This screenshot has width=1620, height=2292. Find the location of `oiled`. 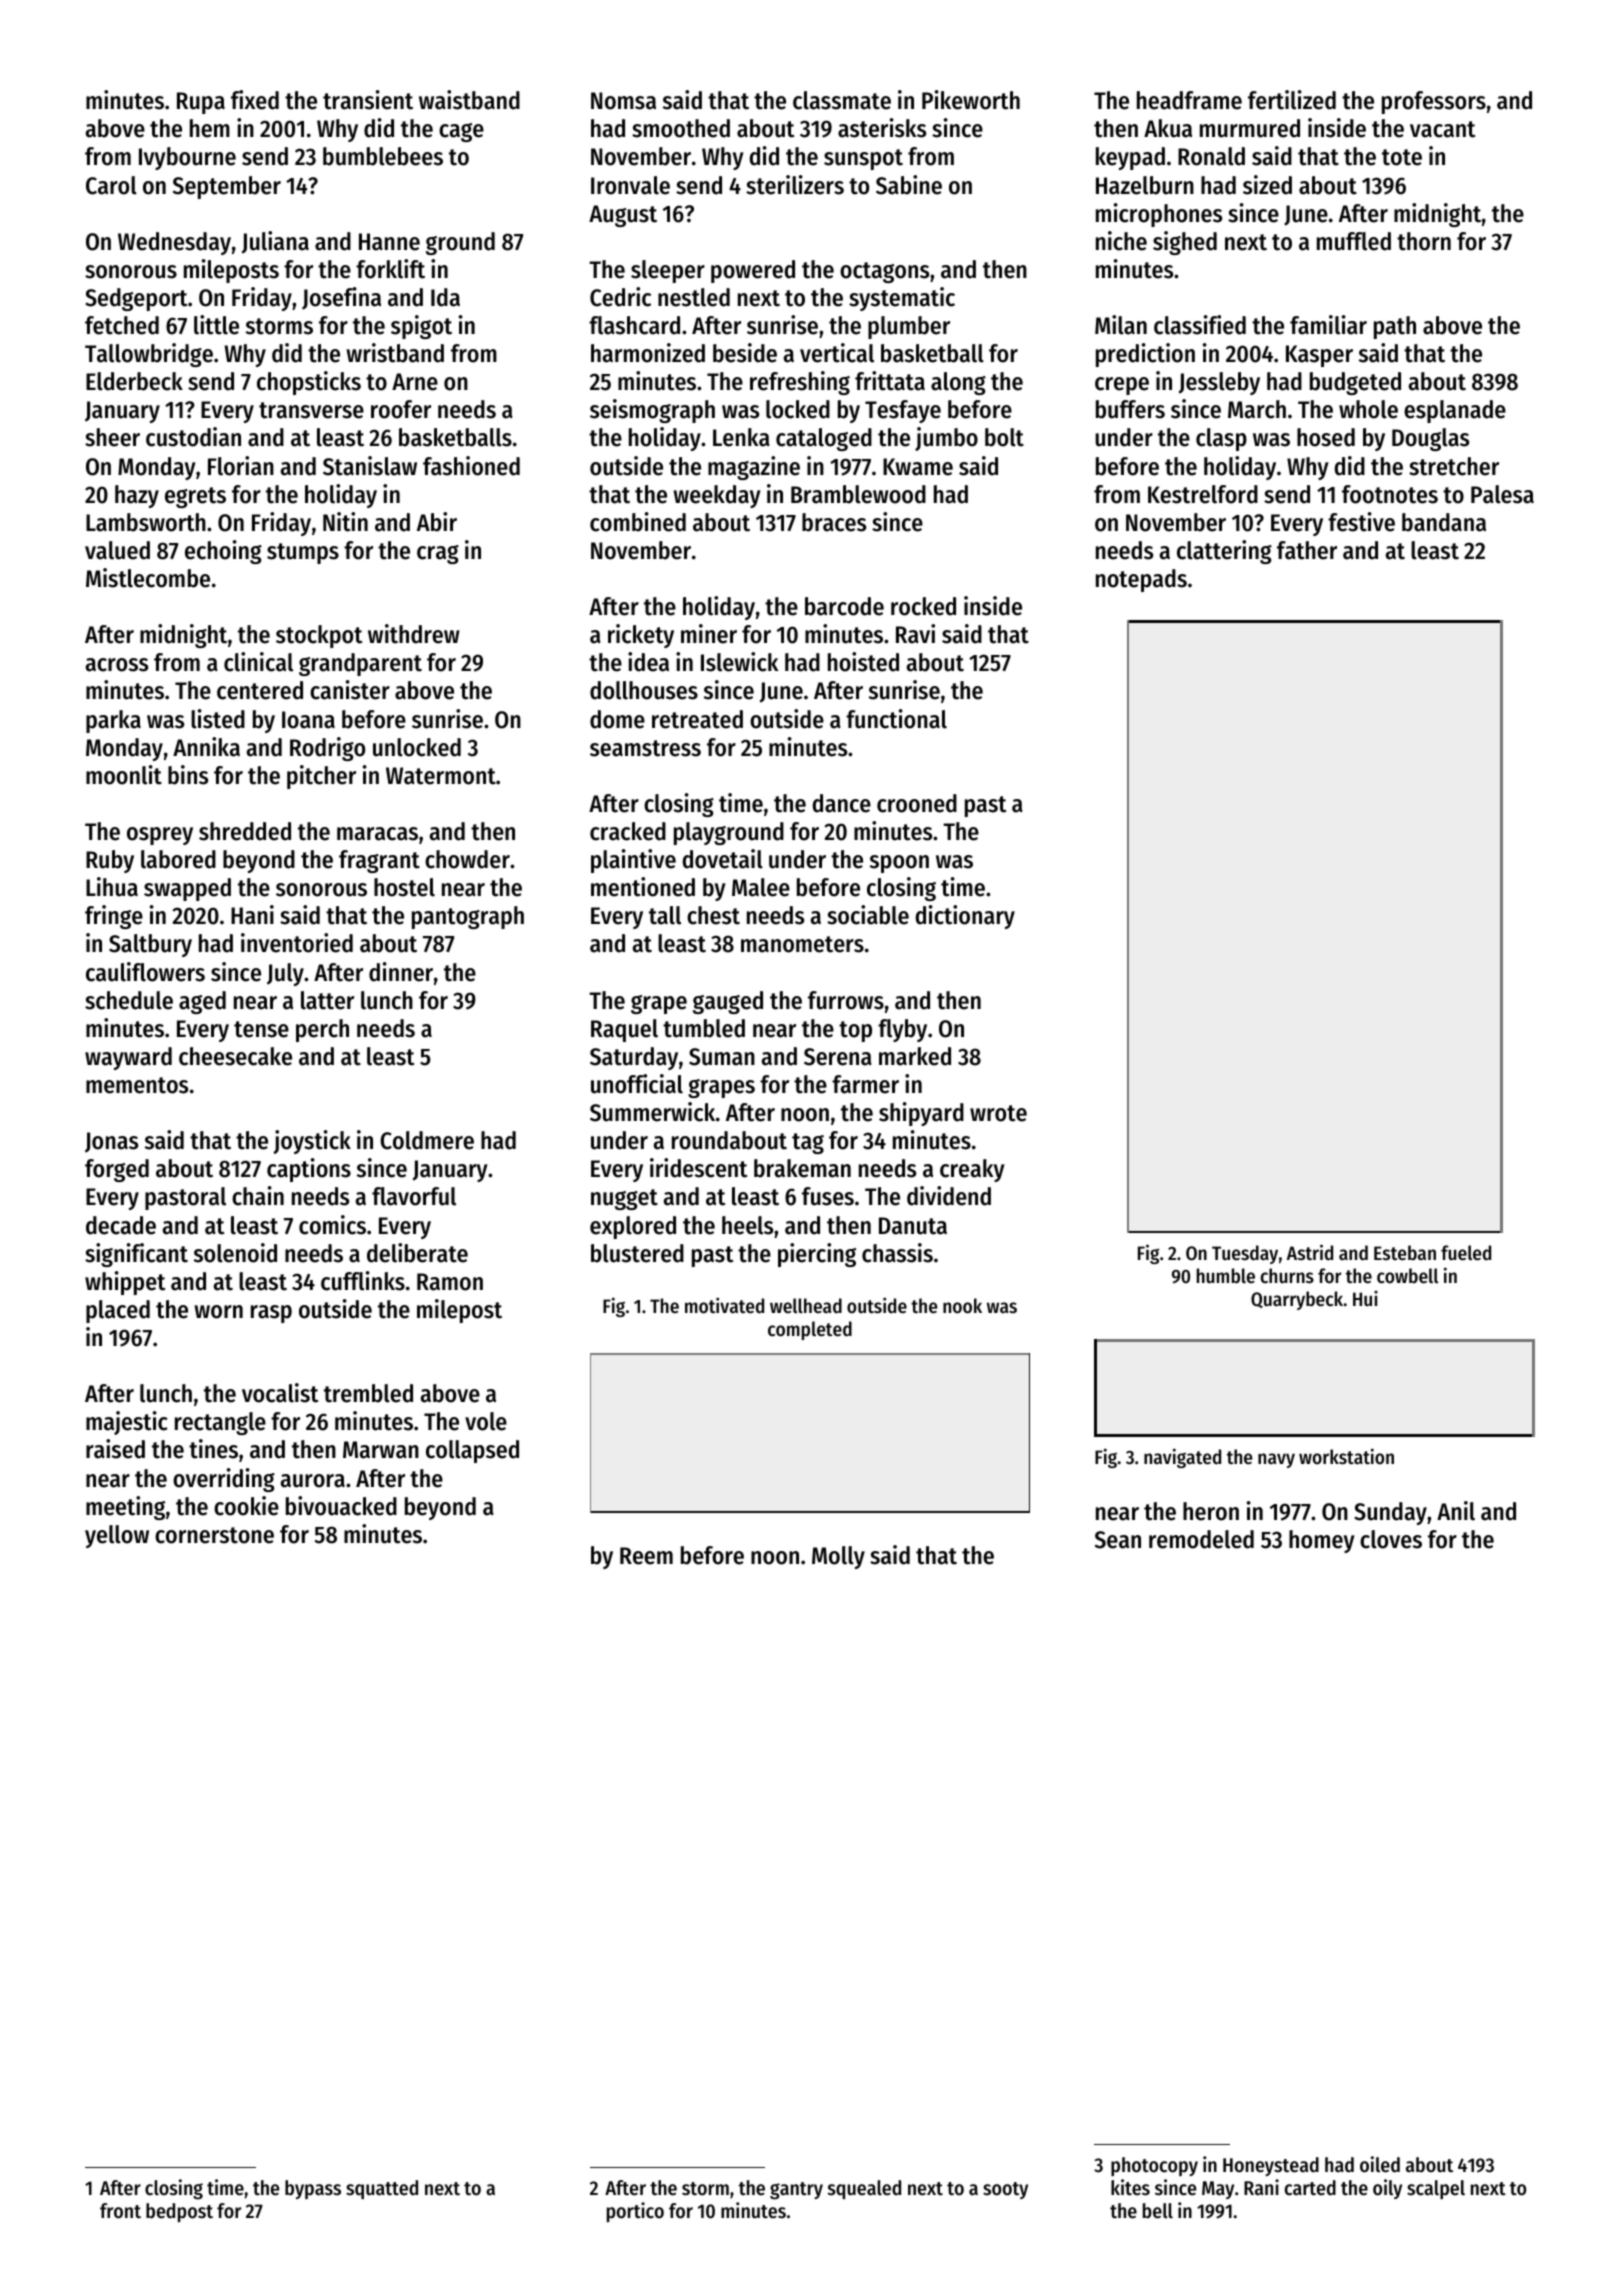

oiled is located at coordinates (1380, 2164).
